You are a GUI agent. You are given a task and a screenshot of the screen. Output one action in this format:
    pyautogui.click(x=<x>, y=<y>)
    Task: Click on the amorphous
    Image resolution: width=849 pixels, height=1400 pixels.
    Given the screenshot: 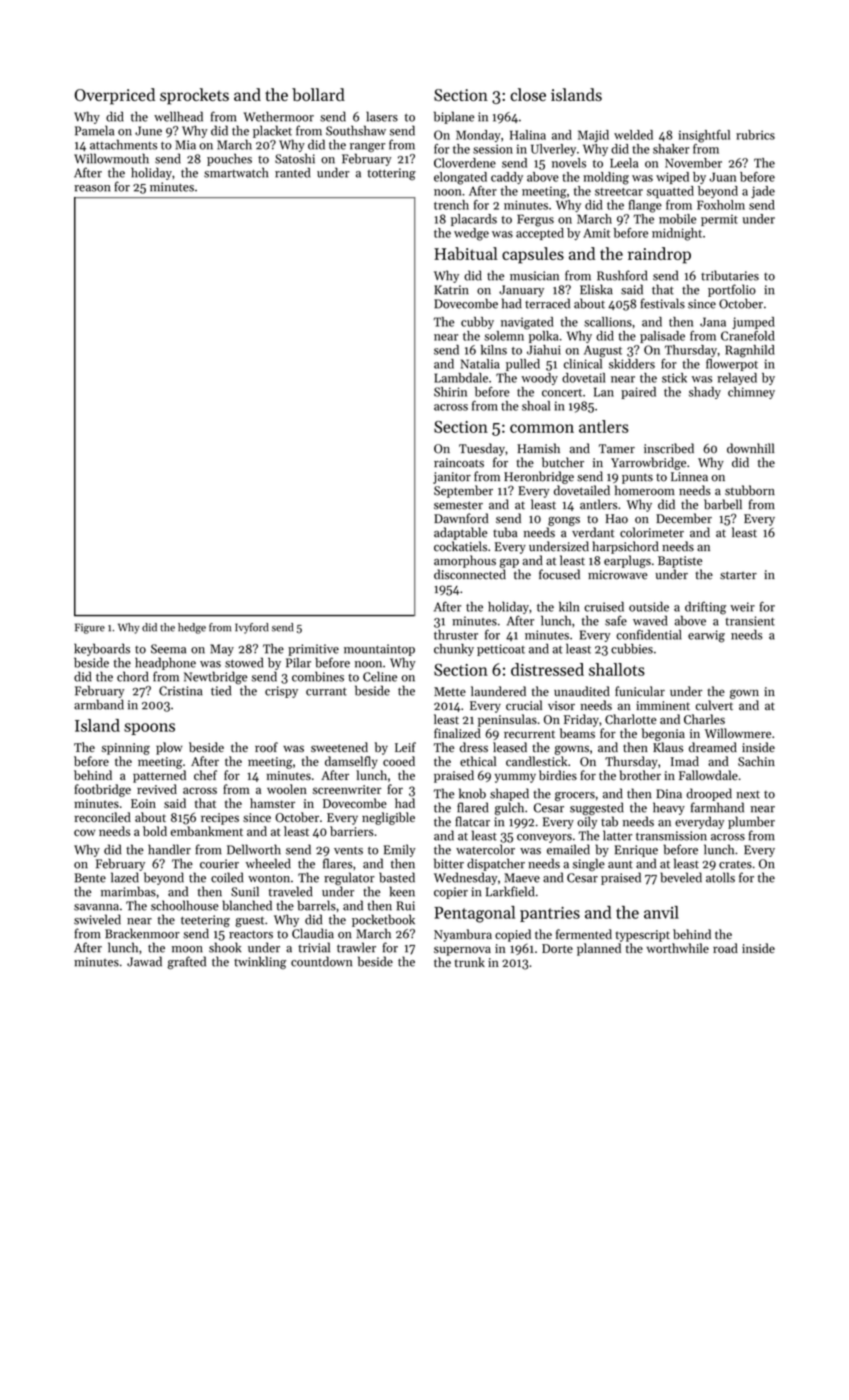 What is the action you would take?
    pyautogui.click(x=465, y=561)
